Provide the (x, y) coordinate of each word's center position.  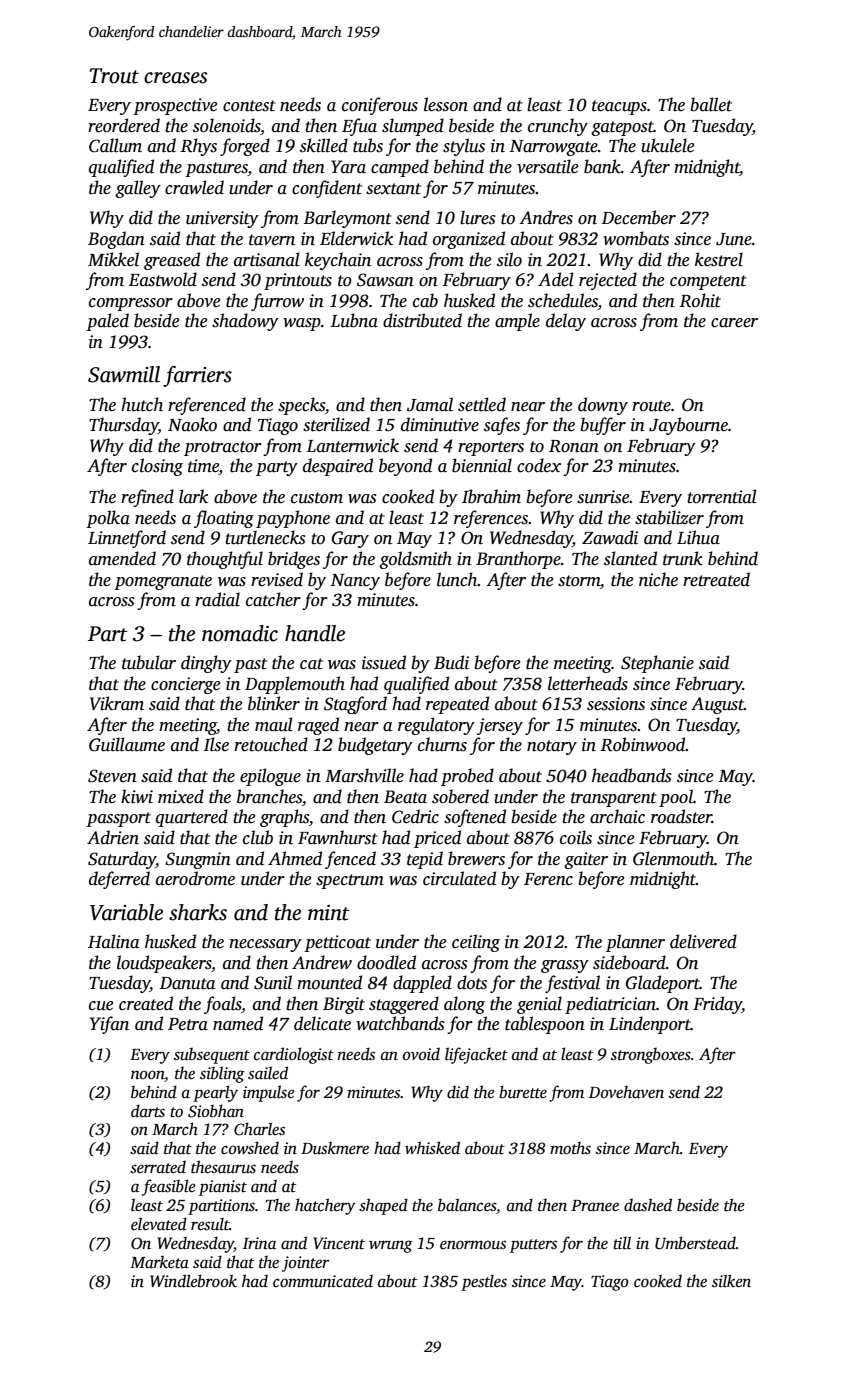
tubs (368, 145)
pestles (484, 1282)
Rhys (198, 147)
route (651, 406)
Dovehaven (626, 1092)
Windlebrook (193, 1281)
